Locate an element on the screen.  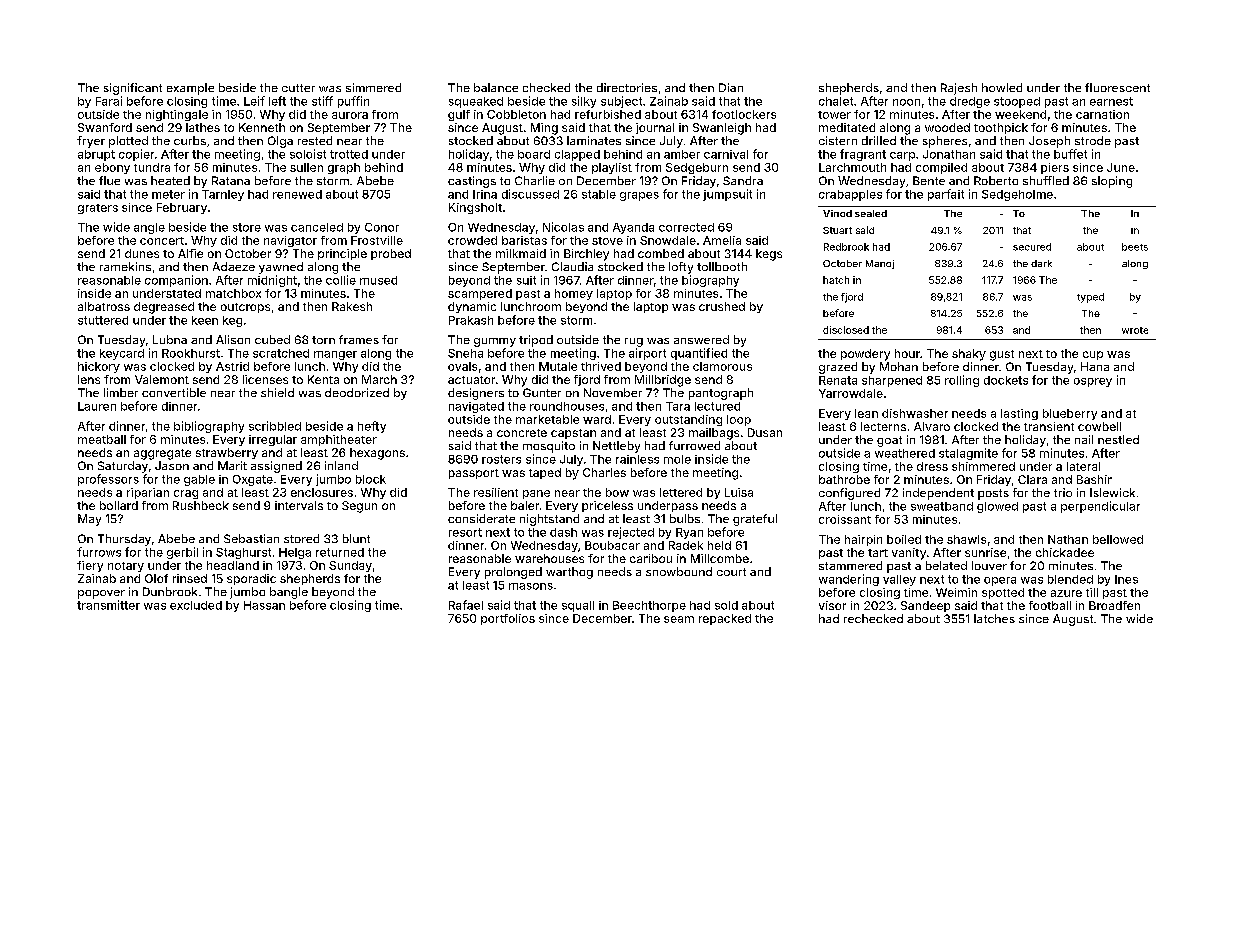
grapes is located at coordinates (639, 196).
